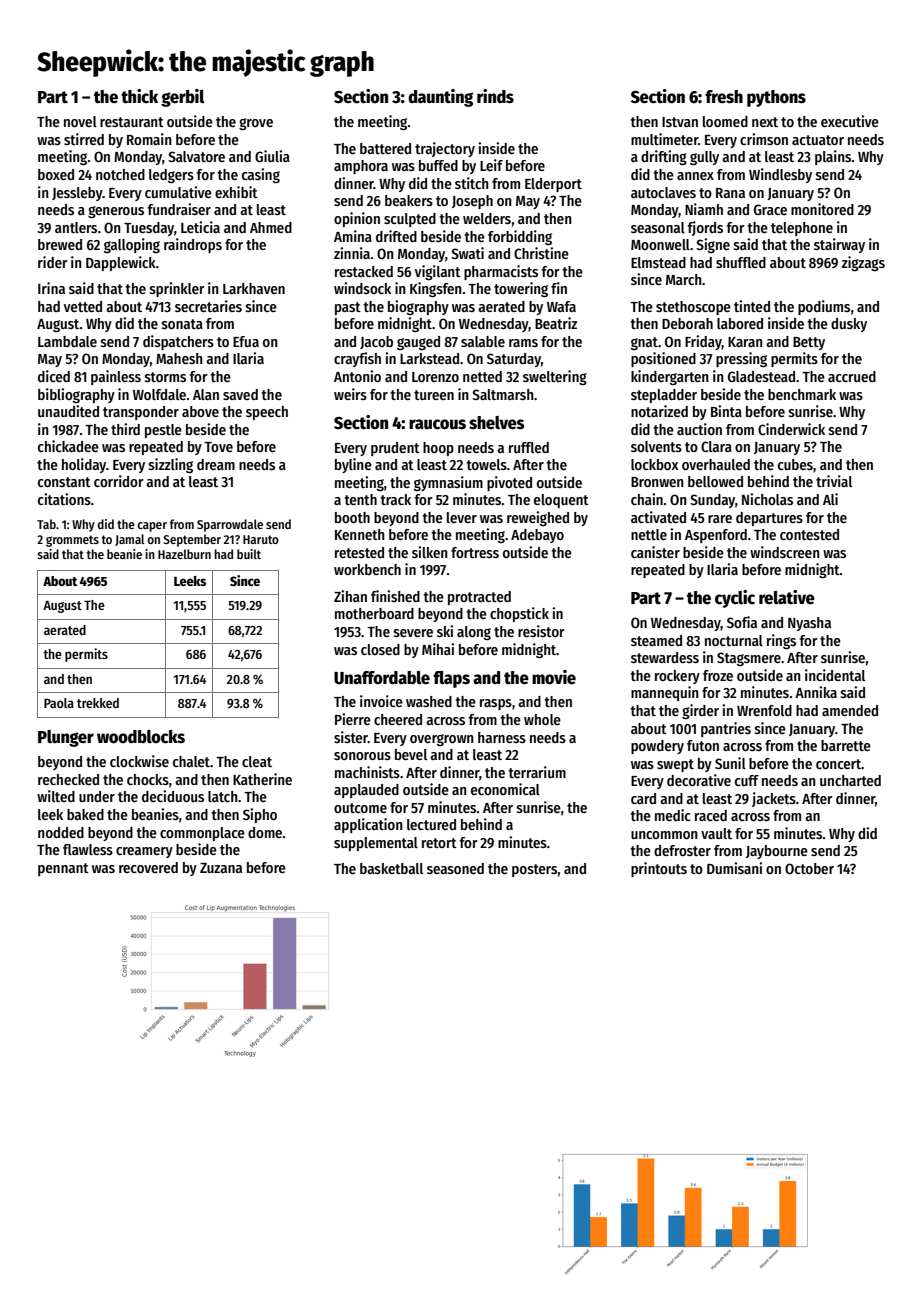  What do you see at coordinates (656, 640) in the screenshot?
I see `steamed` at bounding box center [656, 640].
